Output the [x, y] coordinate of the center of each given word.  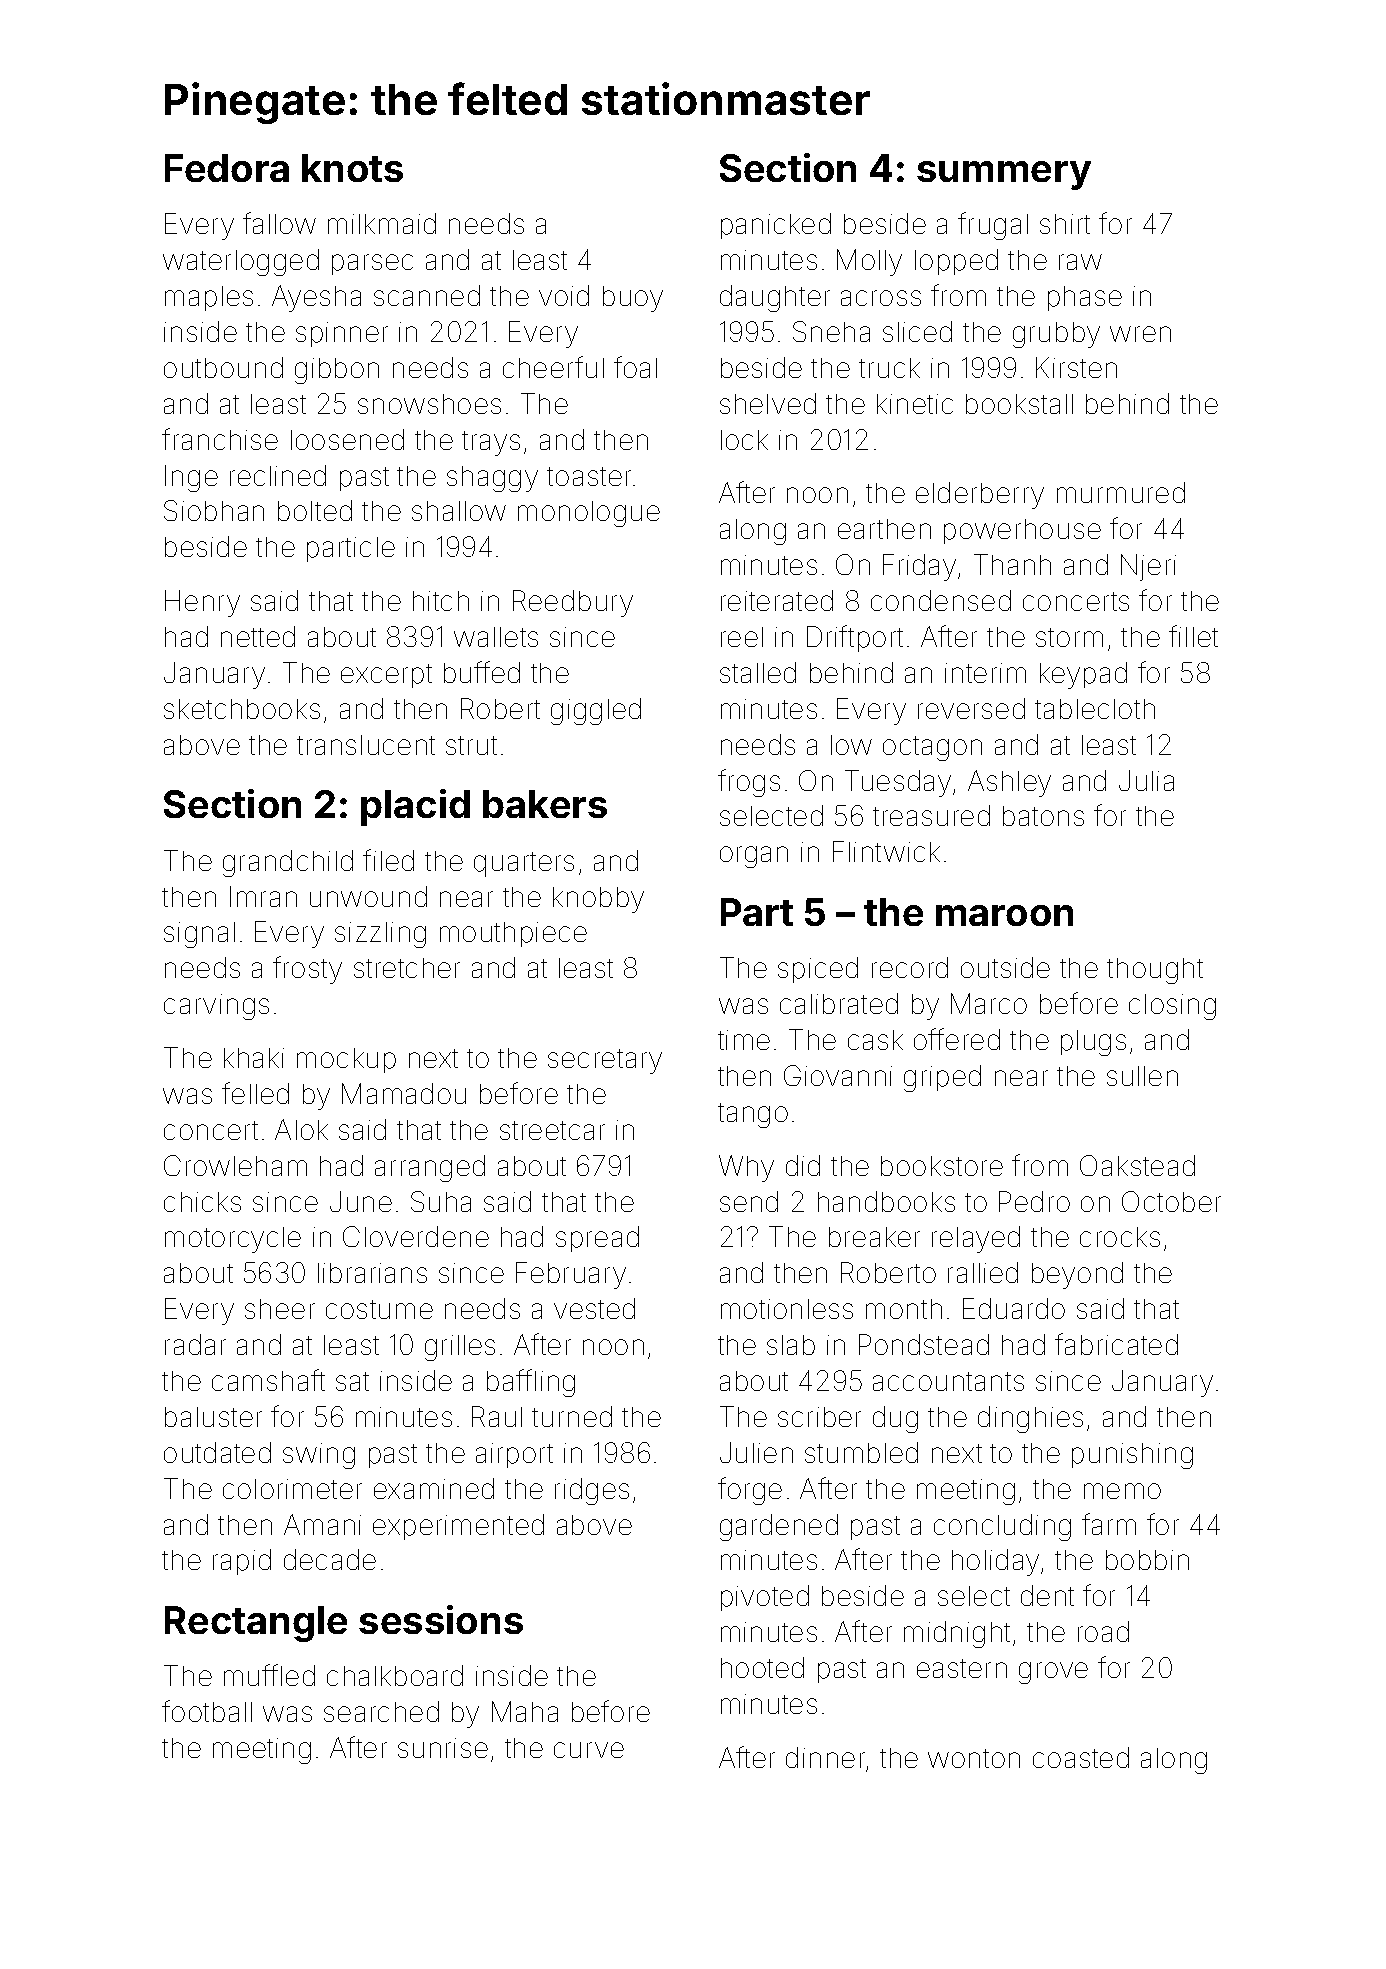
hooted [762, 1667]
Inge [191, 478]
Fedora [227, 168]
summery [1004, 175]
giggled [596, 711]
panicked [776, 226]
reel [742, 637]
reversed [971, 708]
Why [746, 1168]
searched [381, 1711]
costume [379, 1309]
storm [1069, 637]
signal [199, 935]
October [1171, 1201]
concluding [1002, 1527]
